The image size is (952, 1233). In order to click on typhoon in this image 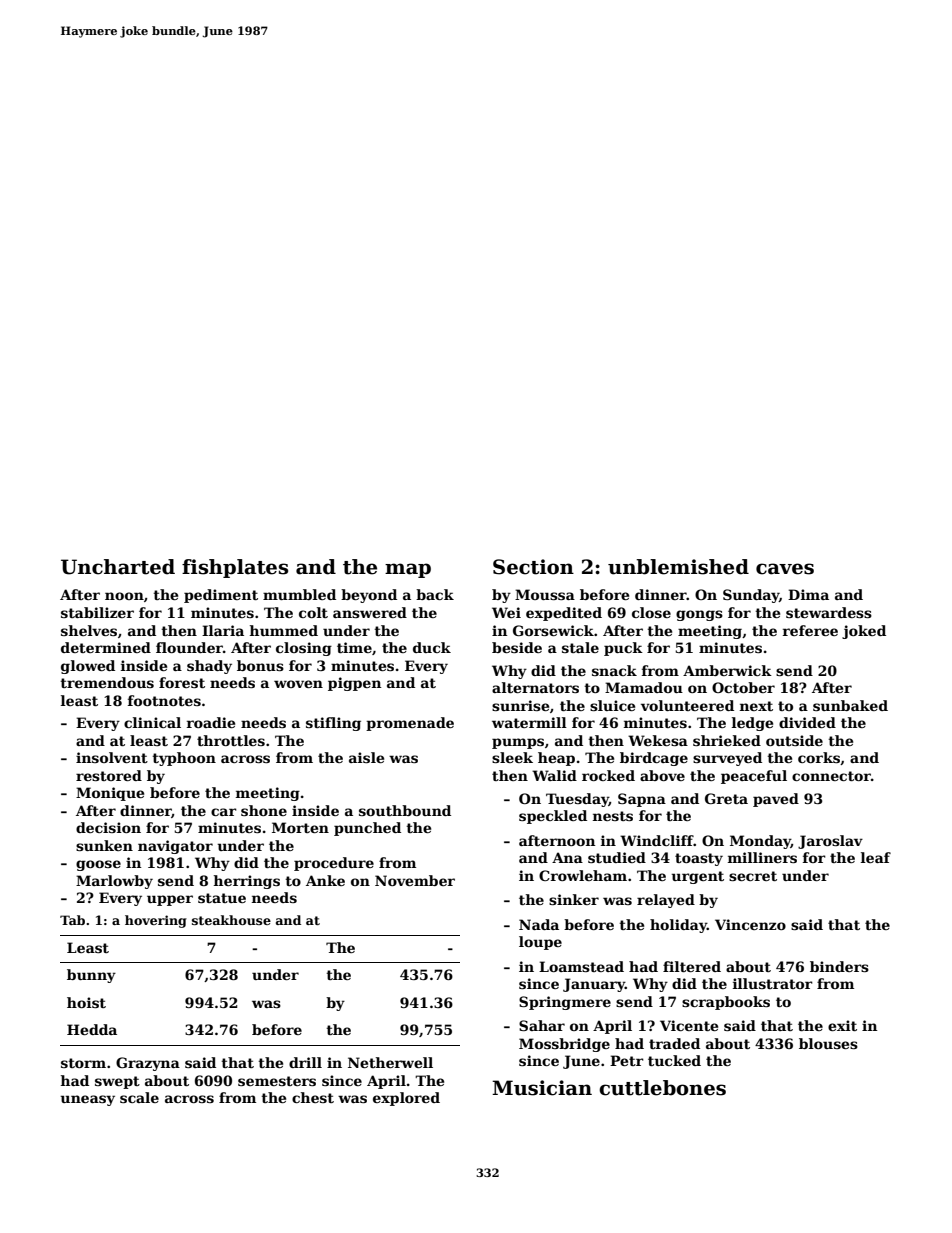, I will do `click(184, 759)`.
